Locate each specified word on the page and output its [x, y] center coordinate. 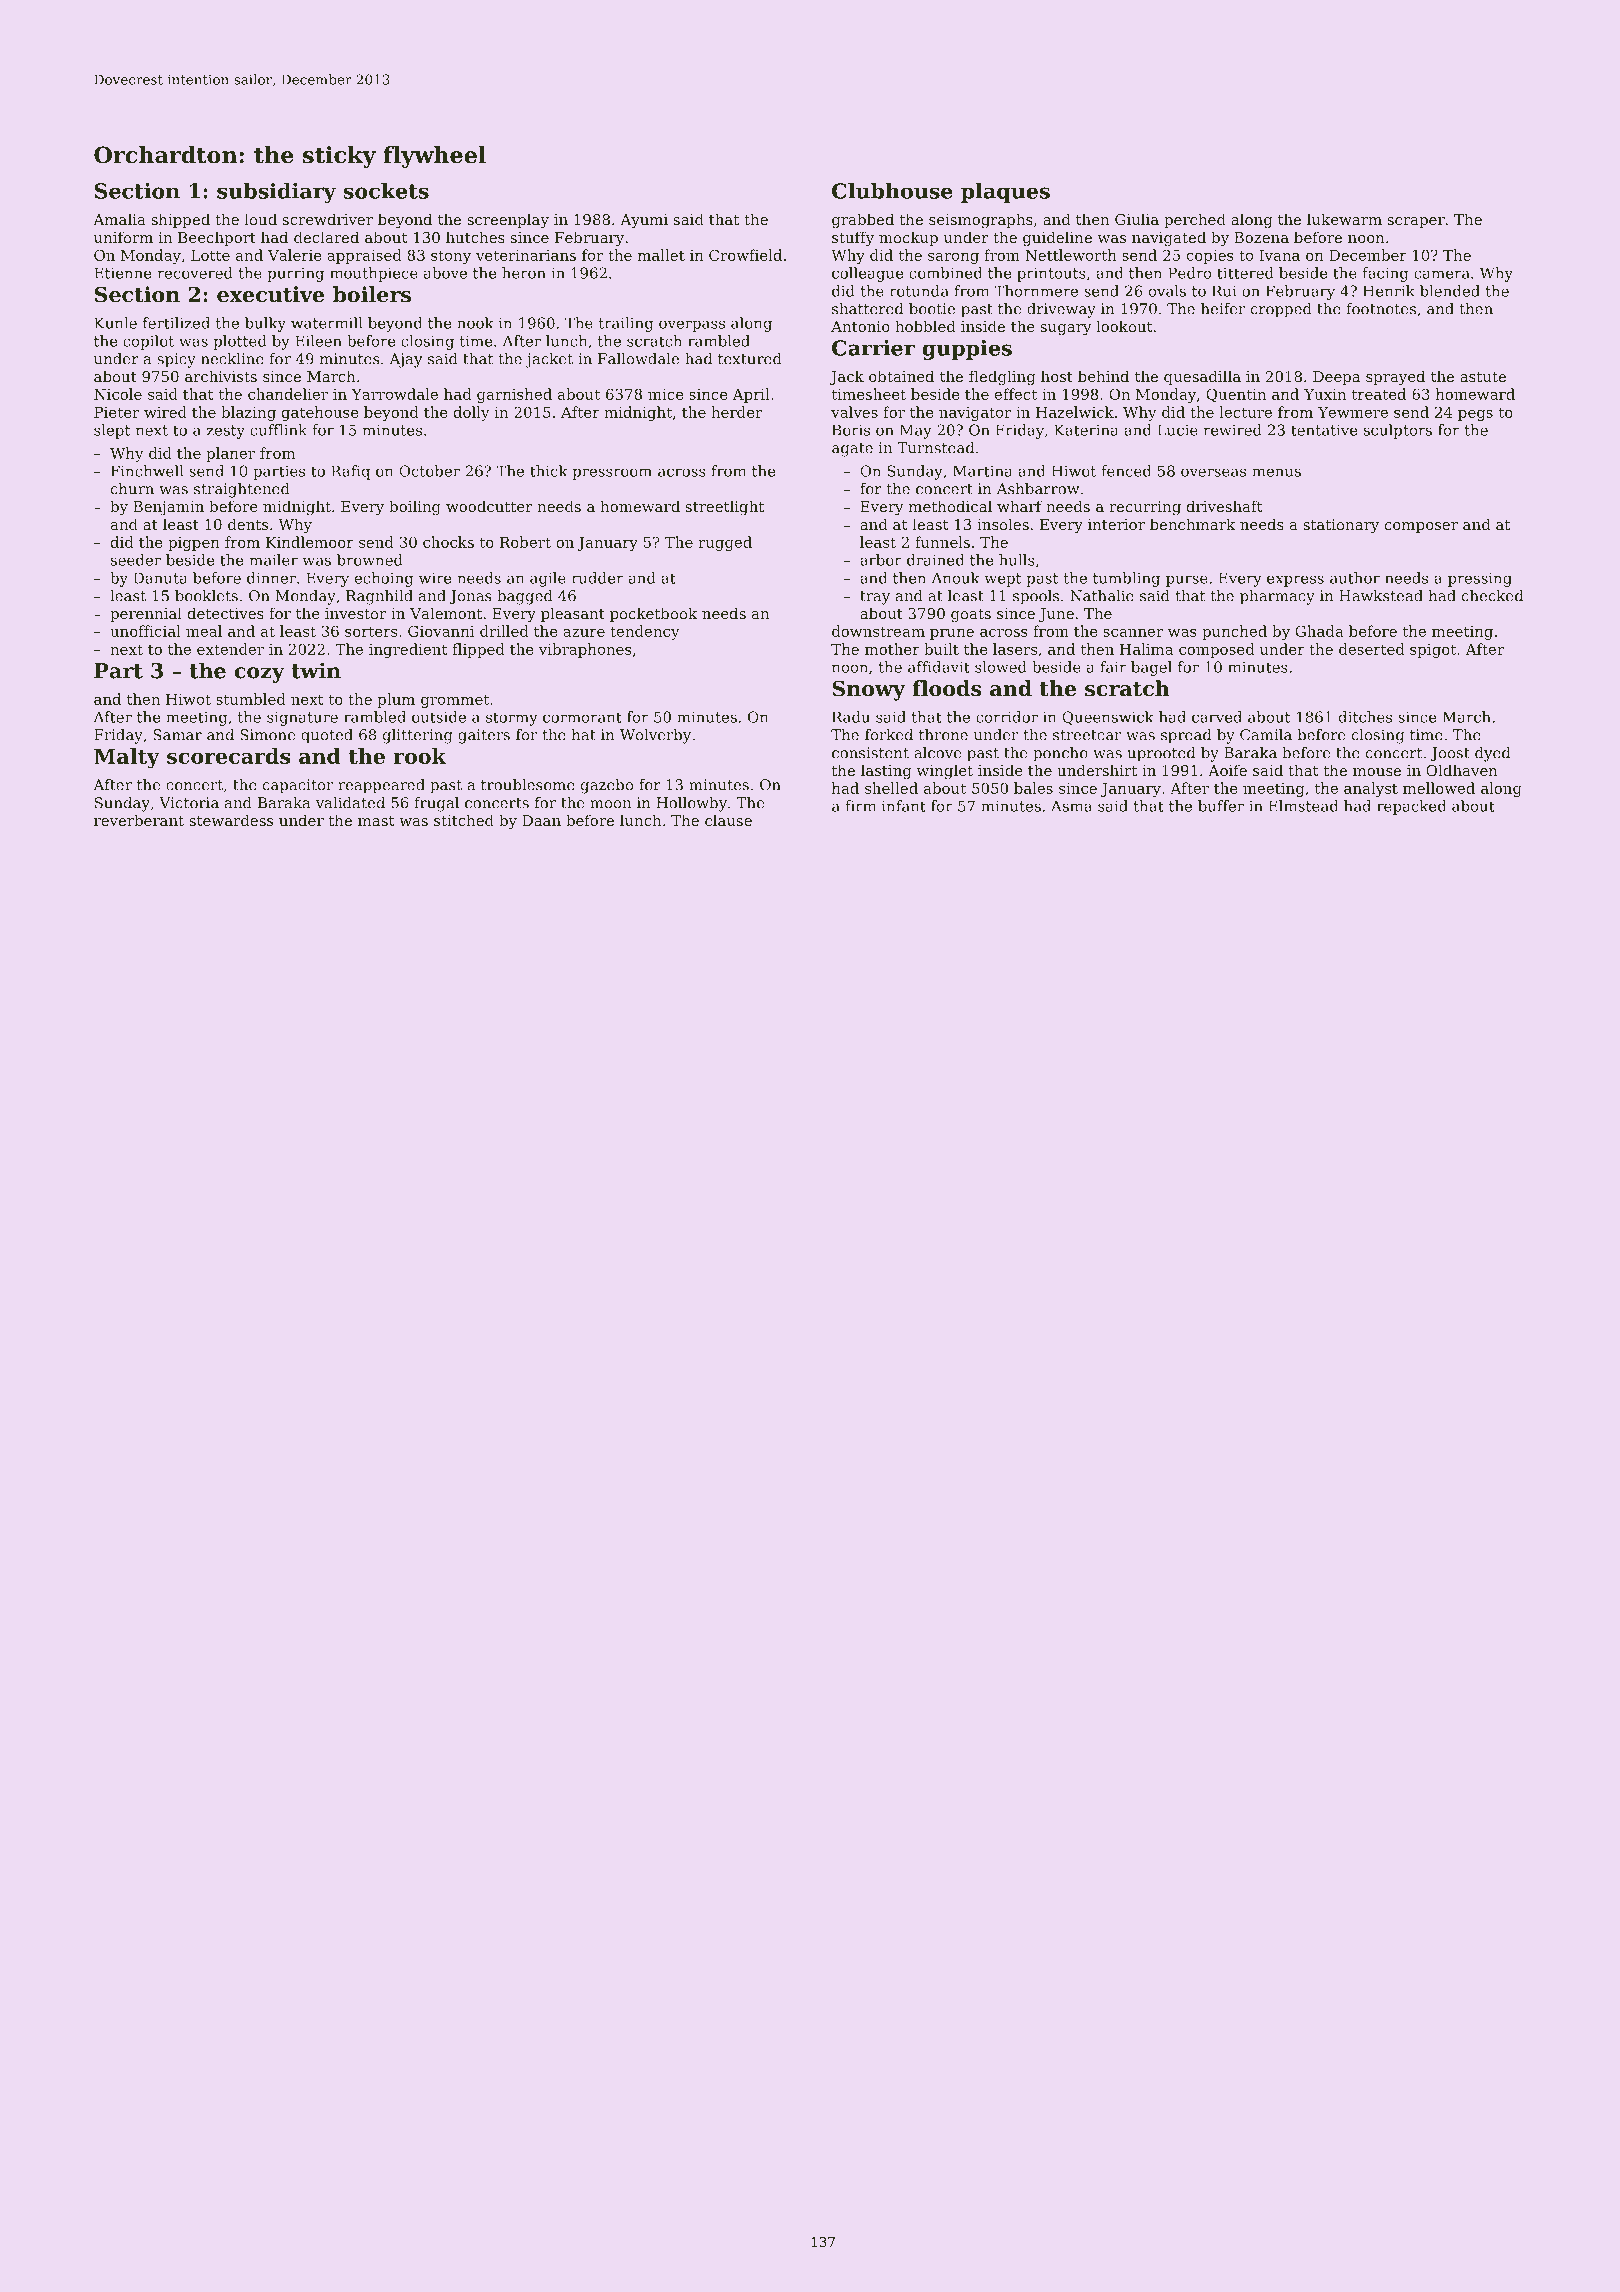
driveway [1061, 310]
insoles [1003, 524]
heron [524, 273]
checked [1492, 596]
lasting [886, 772]
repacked [1411, 807]
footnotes [1381, 309]
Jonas [471, 597]
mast [376, 821]
